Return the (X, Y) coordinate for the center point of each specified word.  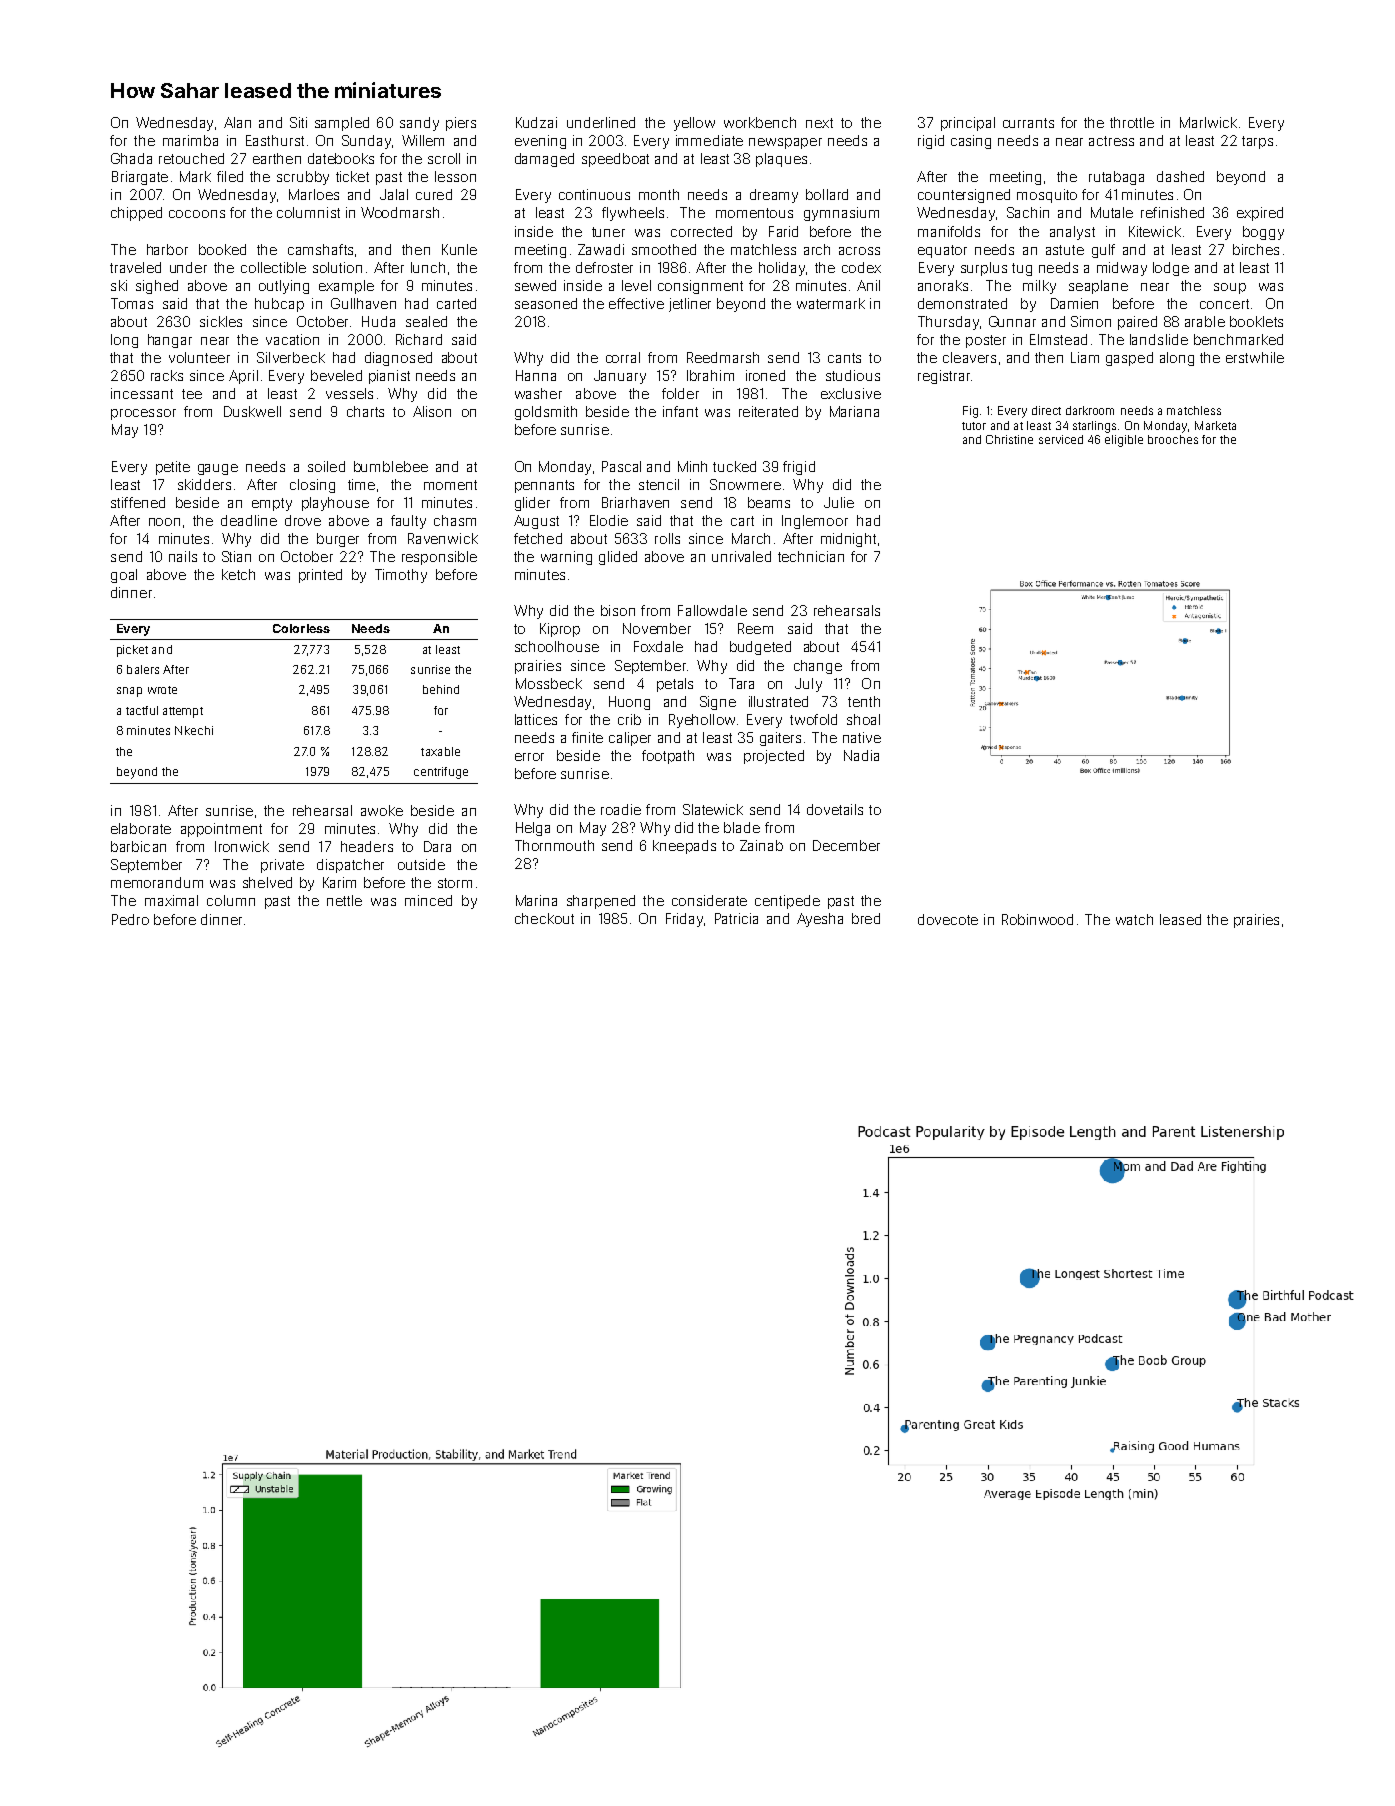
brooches (1173, 439)
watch (1134, 919)
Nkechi (194, 730)
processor (143, 414)
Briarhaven (635, 502)
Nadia (861, 755)
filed (230, 176)
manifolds (949, 231)
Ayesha (820, 920)
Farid (783, 231)
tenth (864, 701)
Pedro (130, 919)
